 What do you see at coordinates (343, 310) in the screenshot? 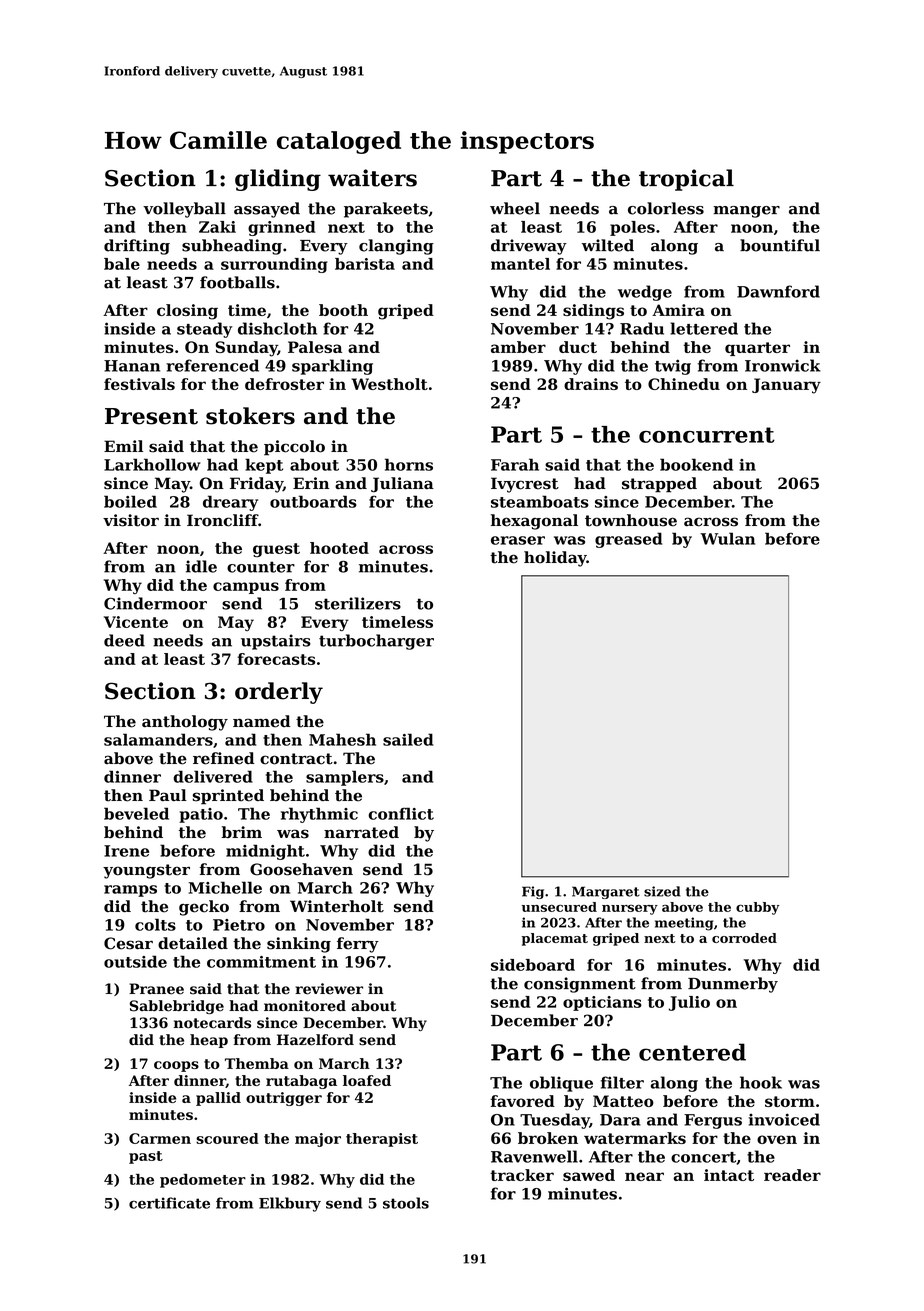
I see `booth` at bounding box center [343, 310].
